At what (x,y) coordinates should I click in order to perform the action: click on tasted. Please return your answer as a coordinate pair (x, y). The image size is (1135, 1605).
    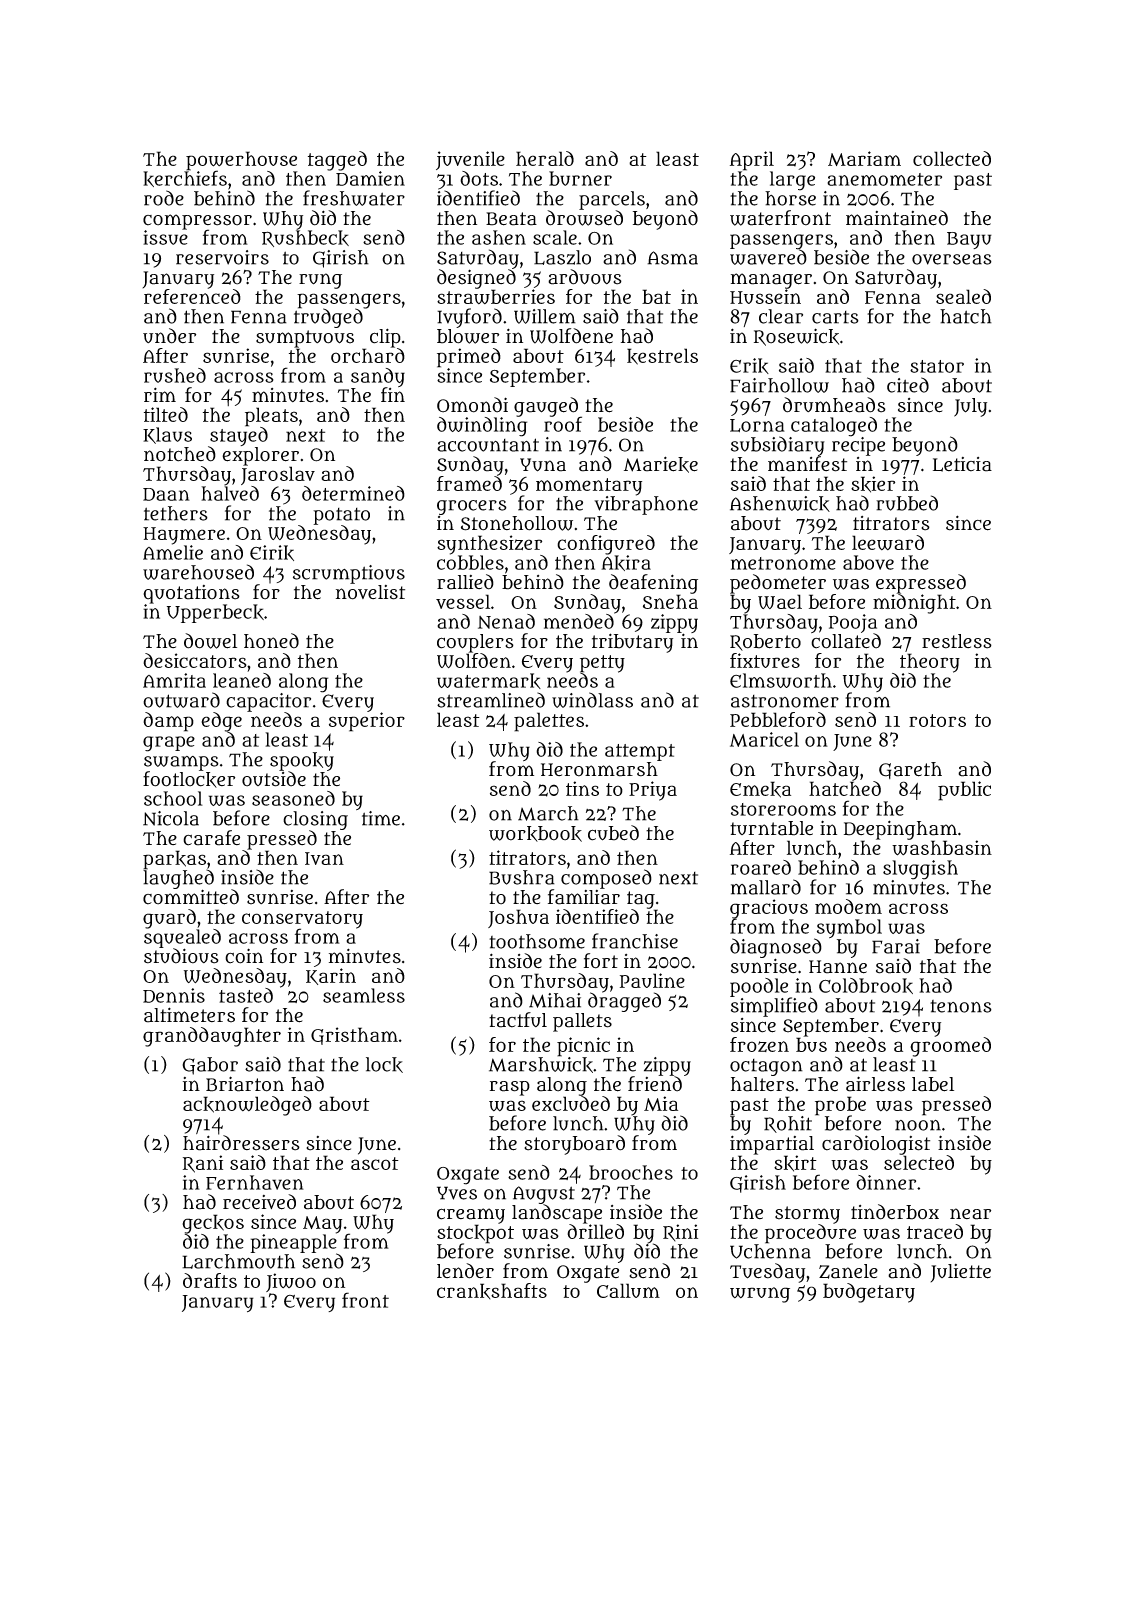
    Looking at the image, I should click on (246, 995).
